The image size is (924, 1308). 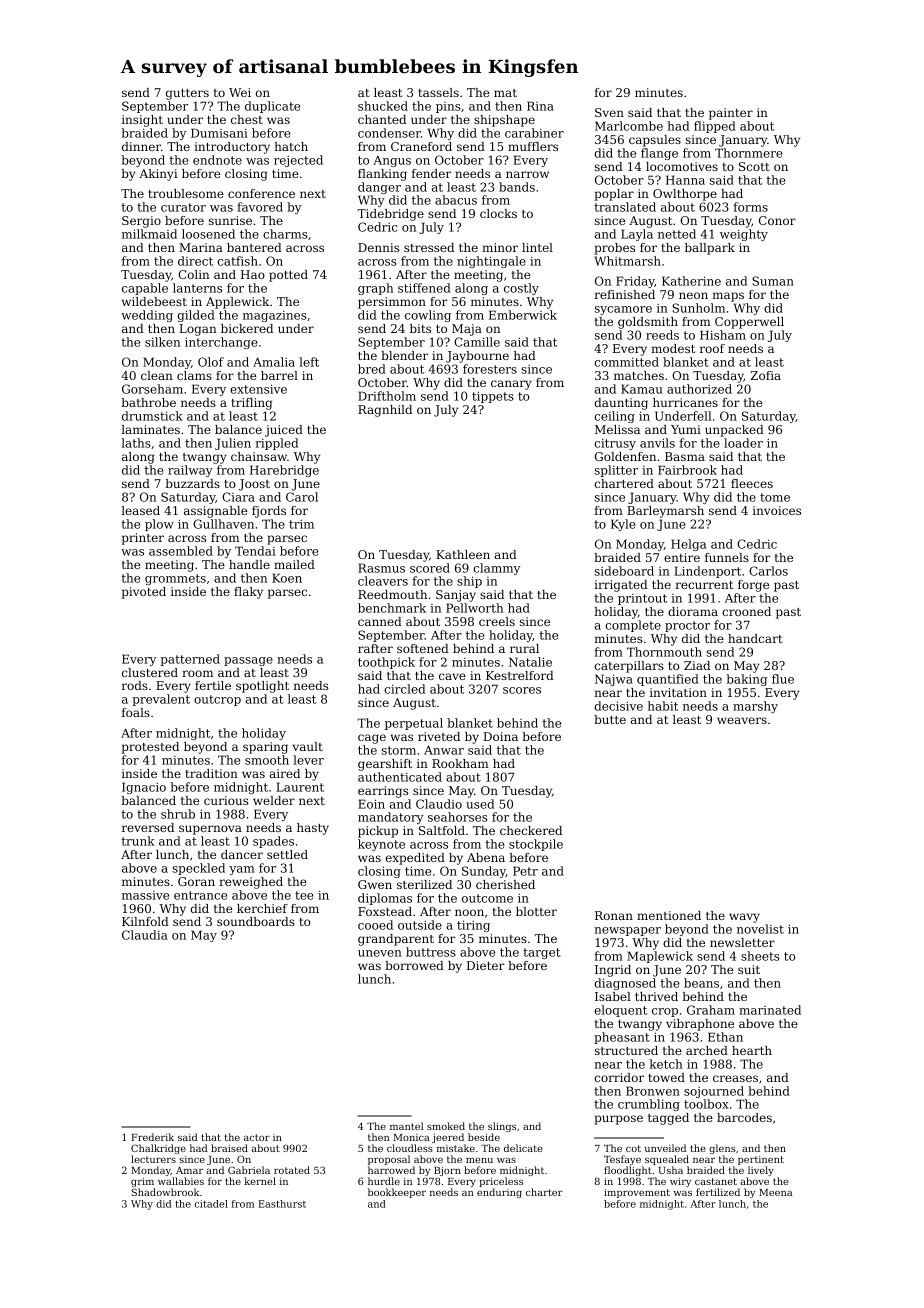 What do you see at coordinates (480, 804) in the screenshot?
I see `used` at bounding box center [480, 804].
